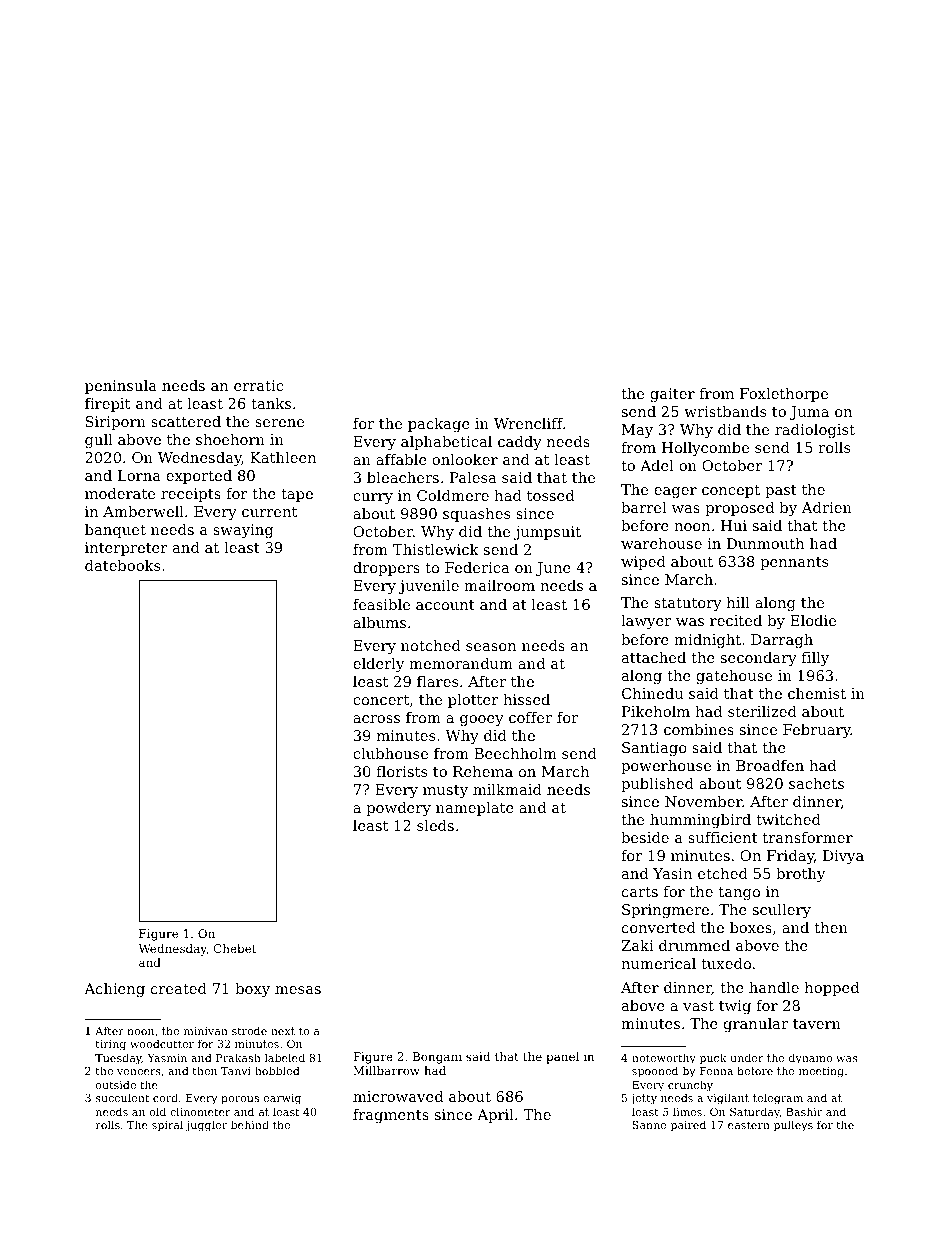 This document has height=1233, width=952. I want to click on Wrencliff, so click(528, 423).
